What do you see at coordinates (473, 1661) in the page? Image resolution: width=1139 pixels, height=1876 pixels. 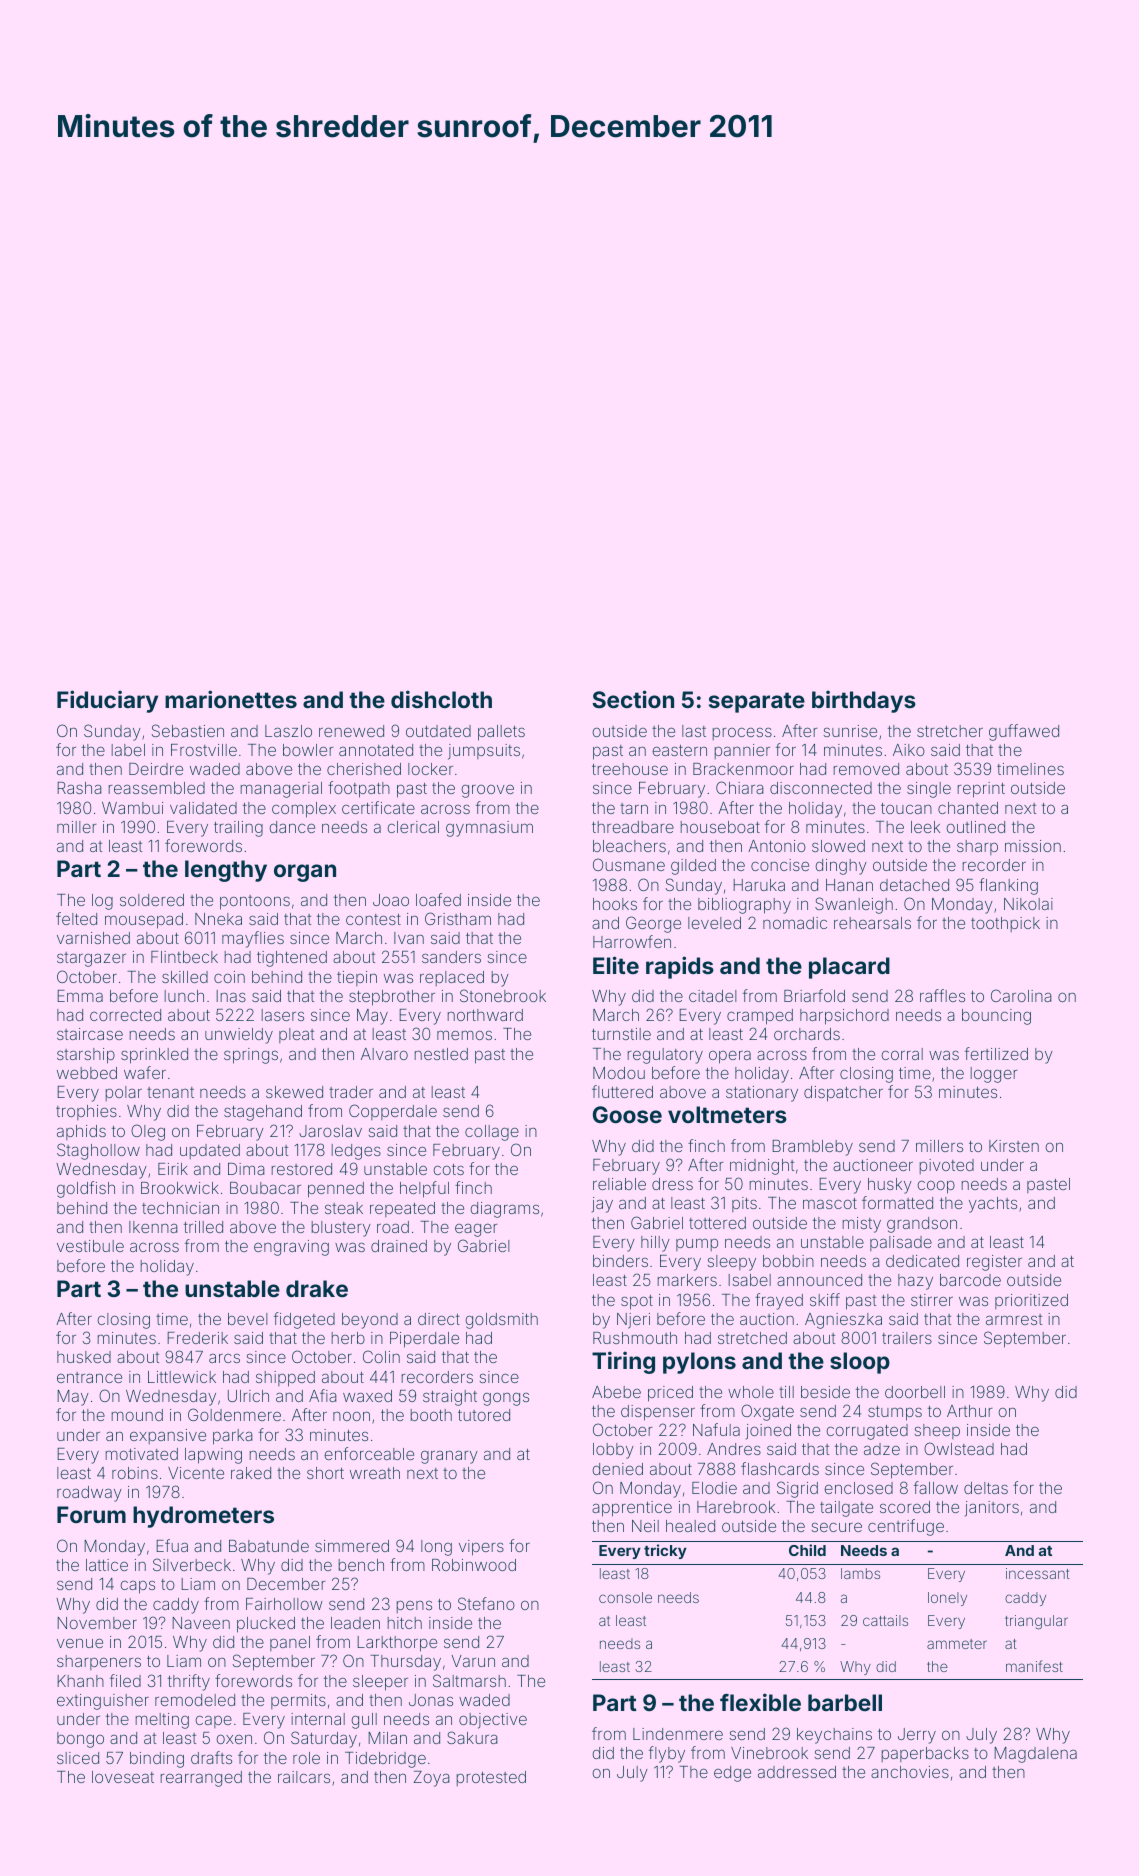 I see `Varun` at bounding box center [473, 1661].
